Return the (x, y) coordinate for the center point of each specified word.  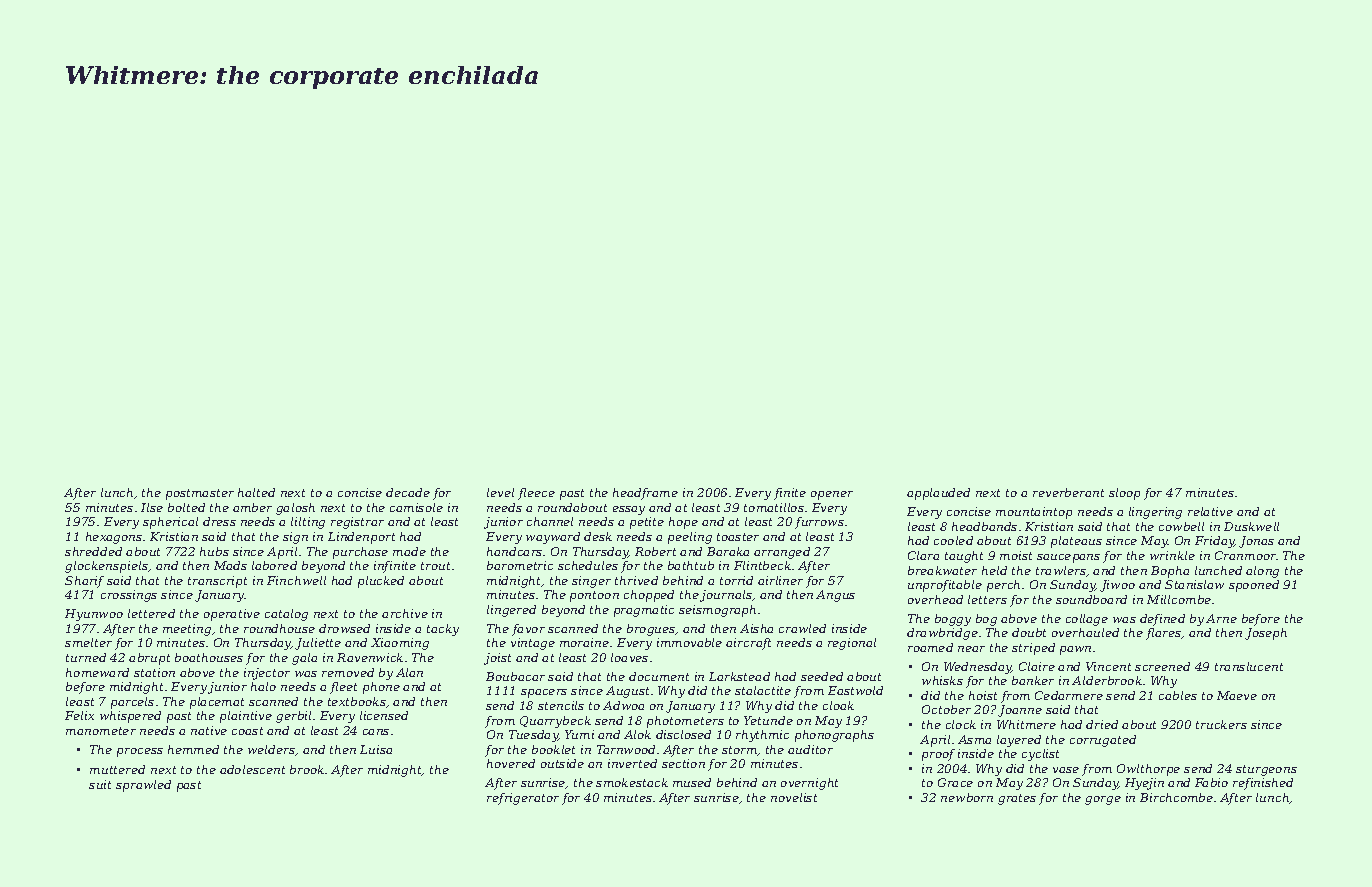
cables (1178, 695)
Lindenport (361, 538)
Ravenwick (370, 657)
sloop (1124, 494)
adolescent (252, 769)
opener (832, 495)
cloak (838, 705)
